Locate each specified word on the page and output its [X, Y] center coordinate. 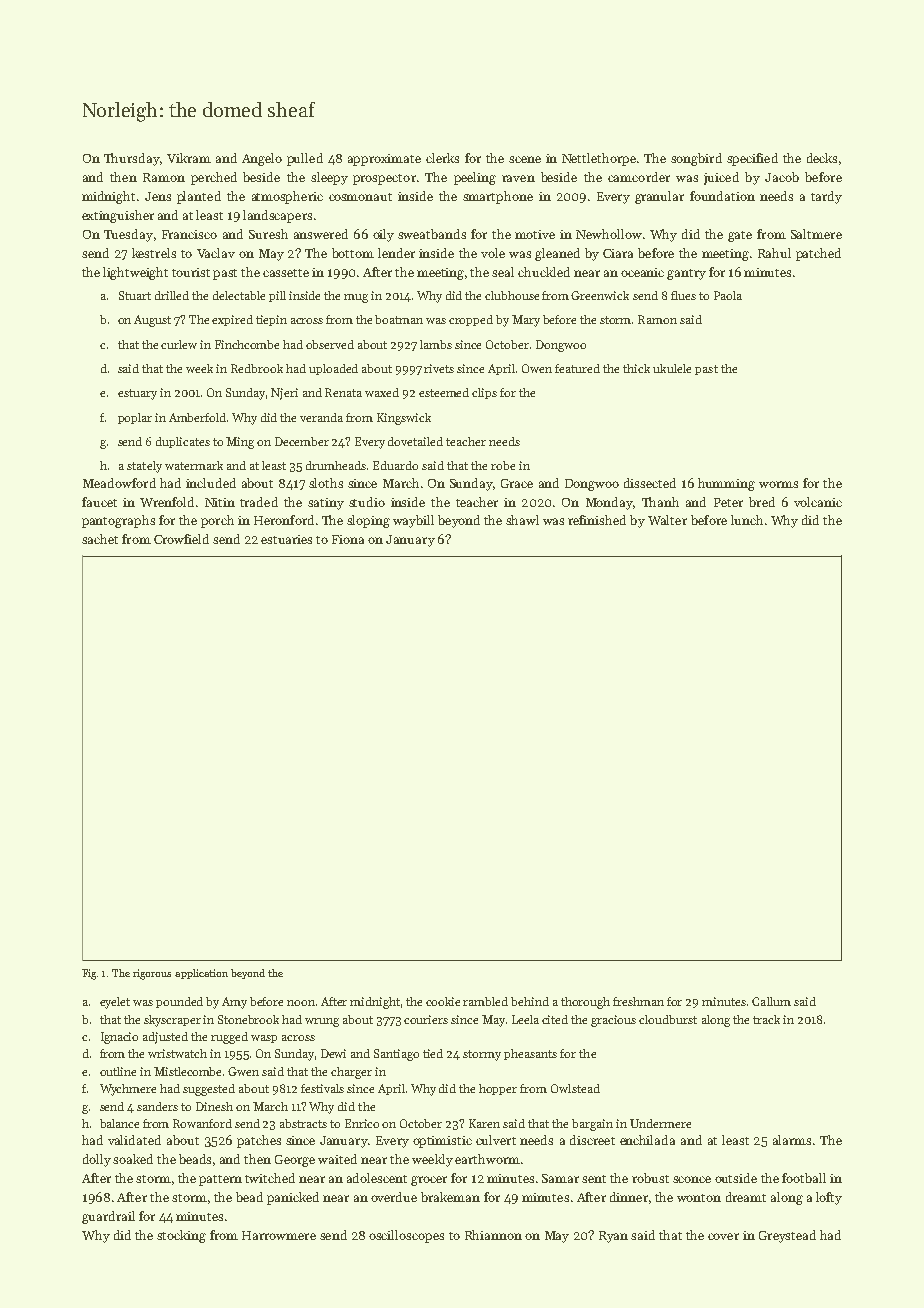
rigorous [152, 974]
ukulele [672, 368]
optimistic [442, 1142]
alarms [792, 1140]
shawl [522, 520]
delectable [239, 295]
